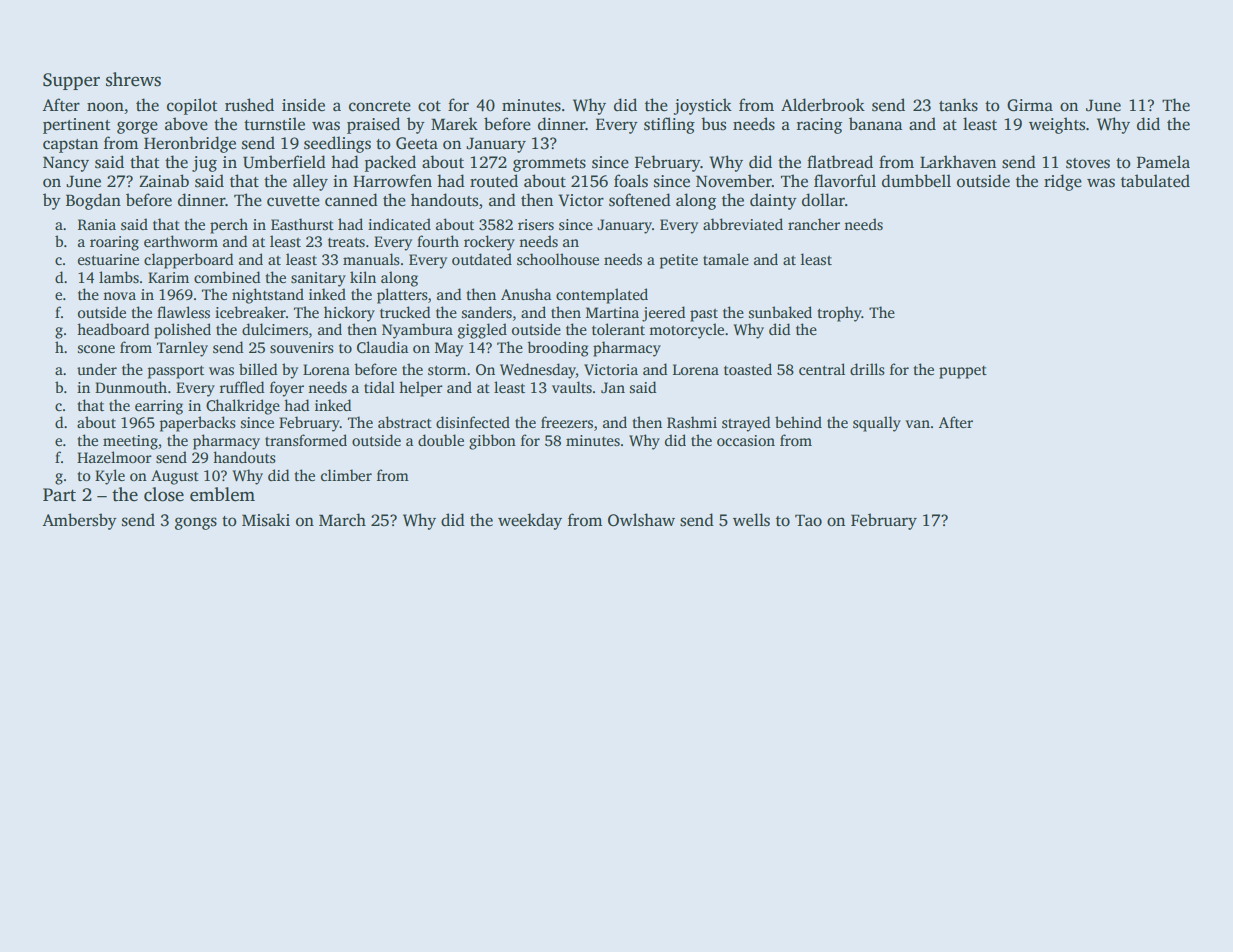 This document has width=1233, height=952. Describe the element at coordinates (303, 105) in the document. I see `inside` at that location.
